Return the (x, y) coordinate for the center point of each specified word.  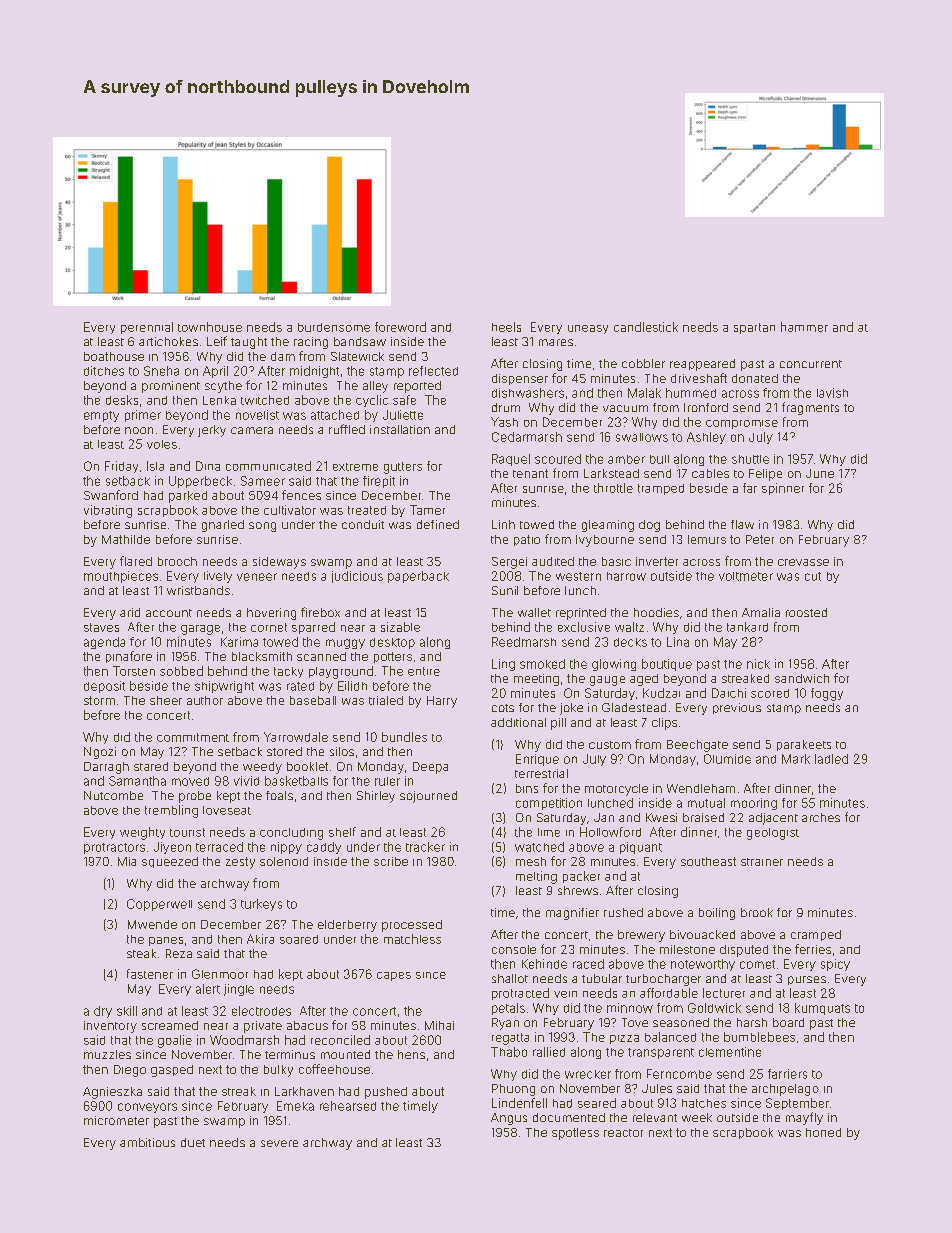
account (169, 613)
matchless (412, 939)
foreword (400, 327)
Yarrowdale (296, 737)
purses (807, 980)
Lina (678, 642)
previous (737, 708)
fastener (150, 974)
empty (101, 416)
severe (279, 1143)
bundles (404, 737)
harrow (626, 576)
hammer (804, 327)
